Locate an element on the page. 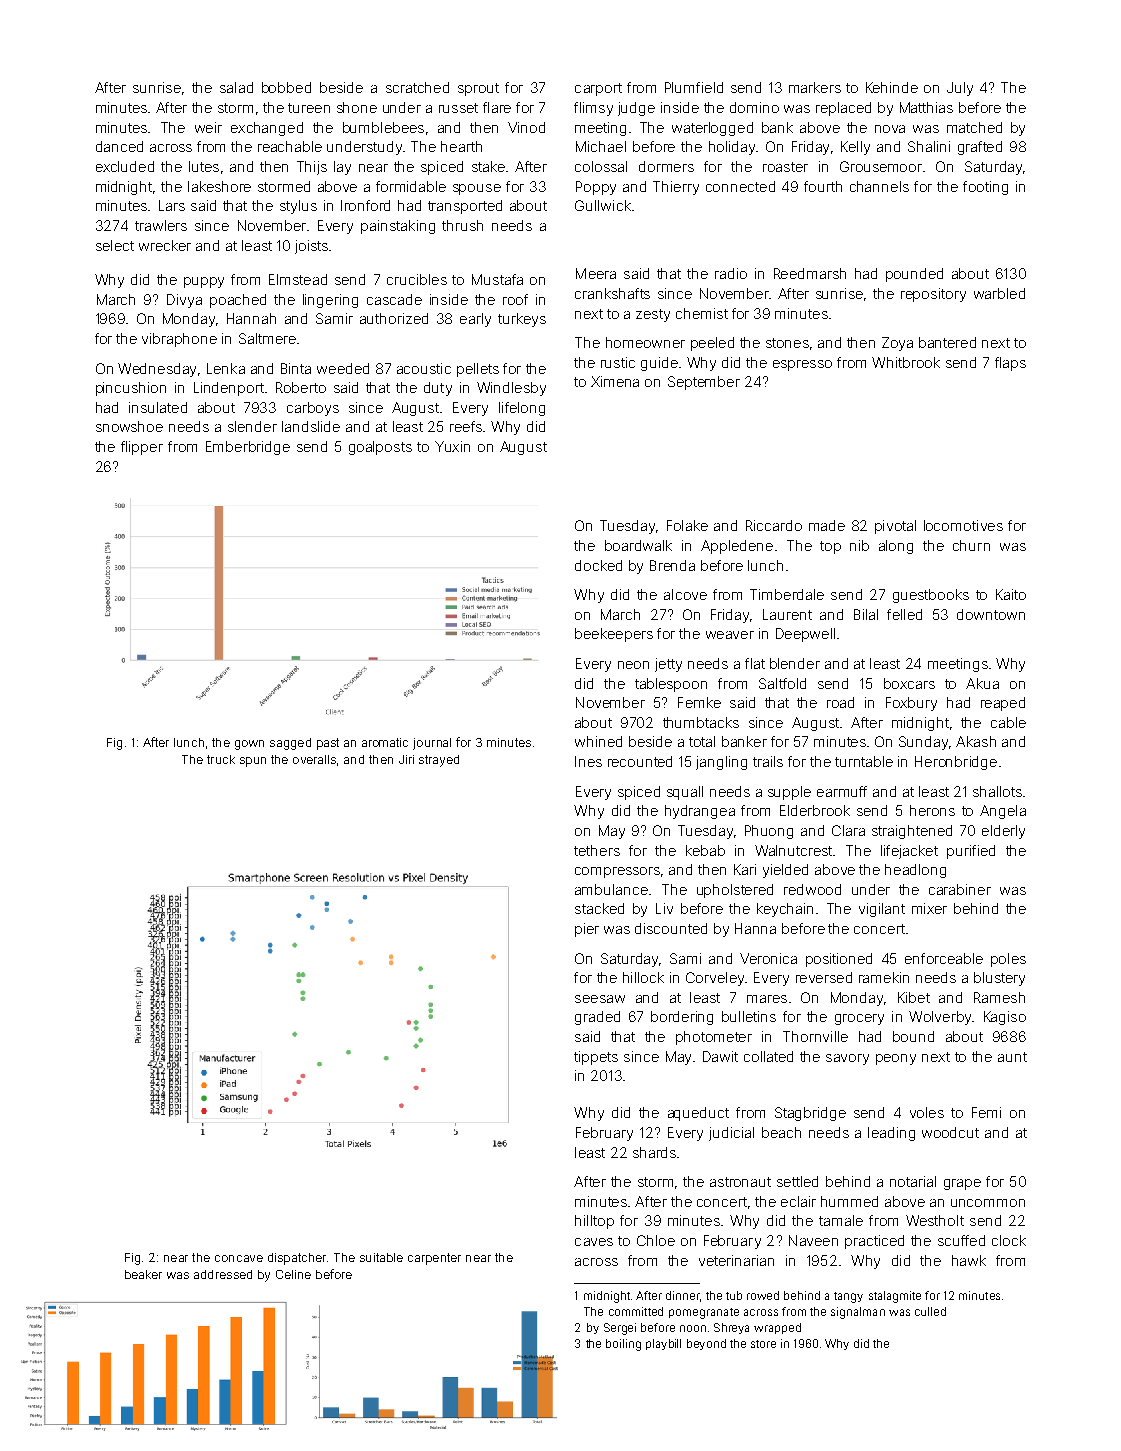 The width and height of the image is (1121, 1451). tethers is located at coordinates (597, 850).
